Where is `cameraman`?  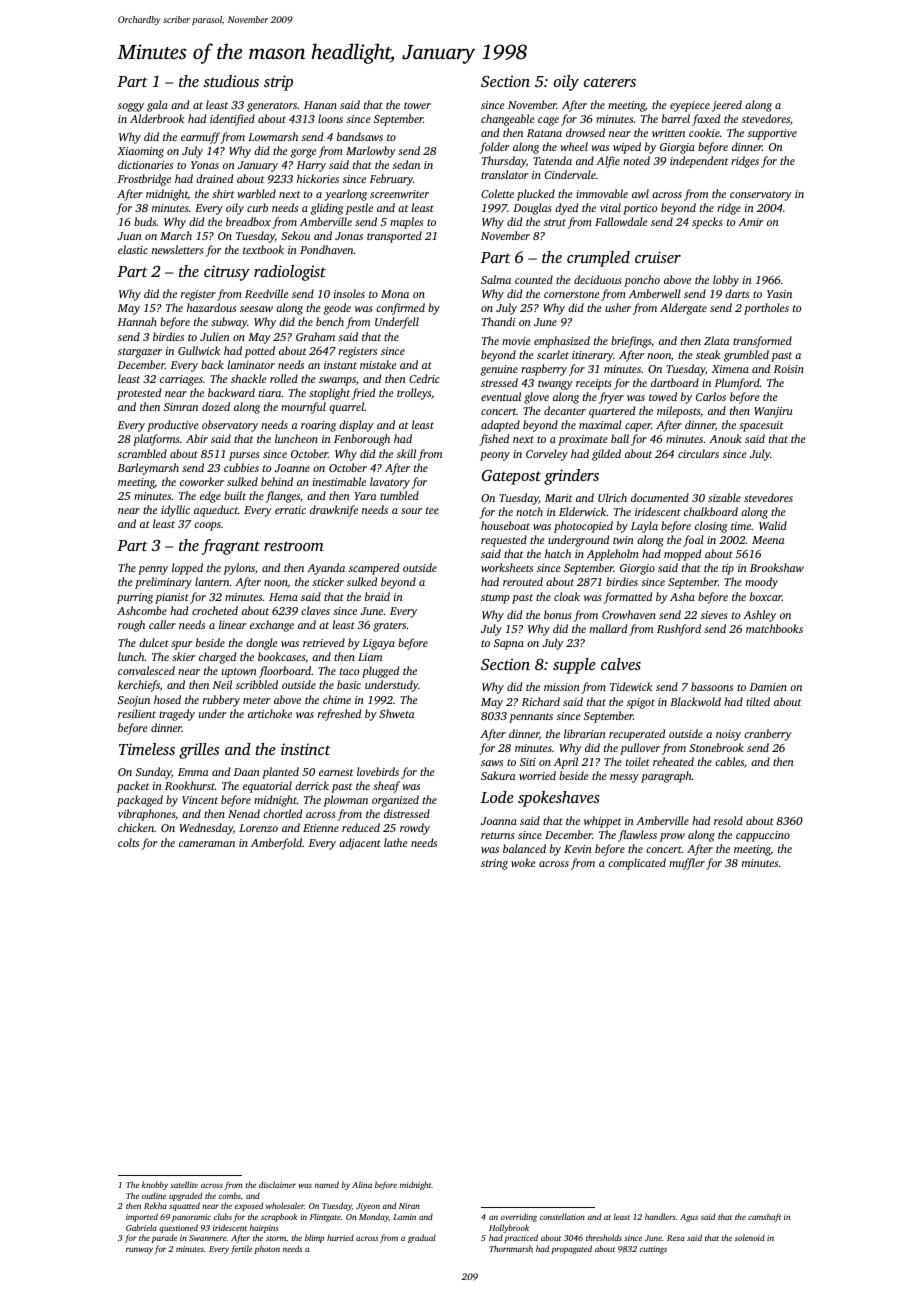 cameraman is located at coordinates (207, 844).
